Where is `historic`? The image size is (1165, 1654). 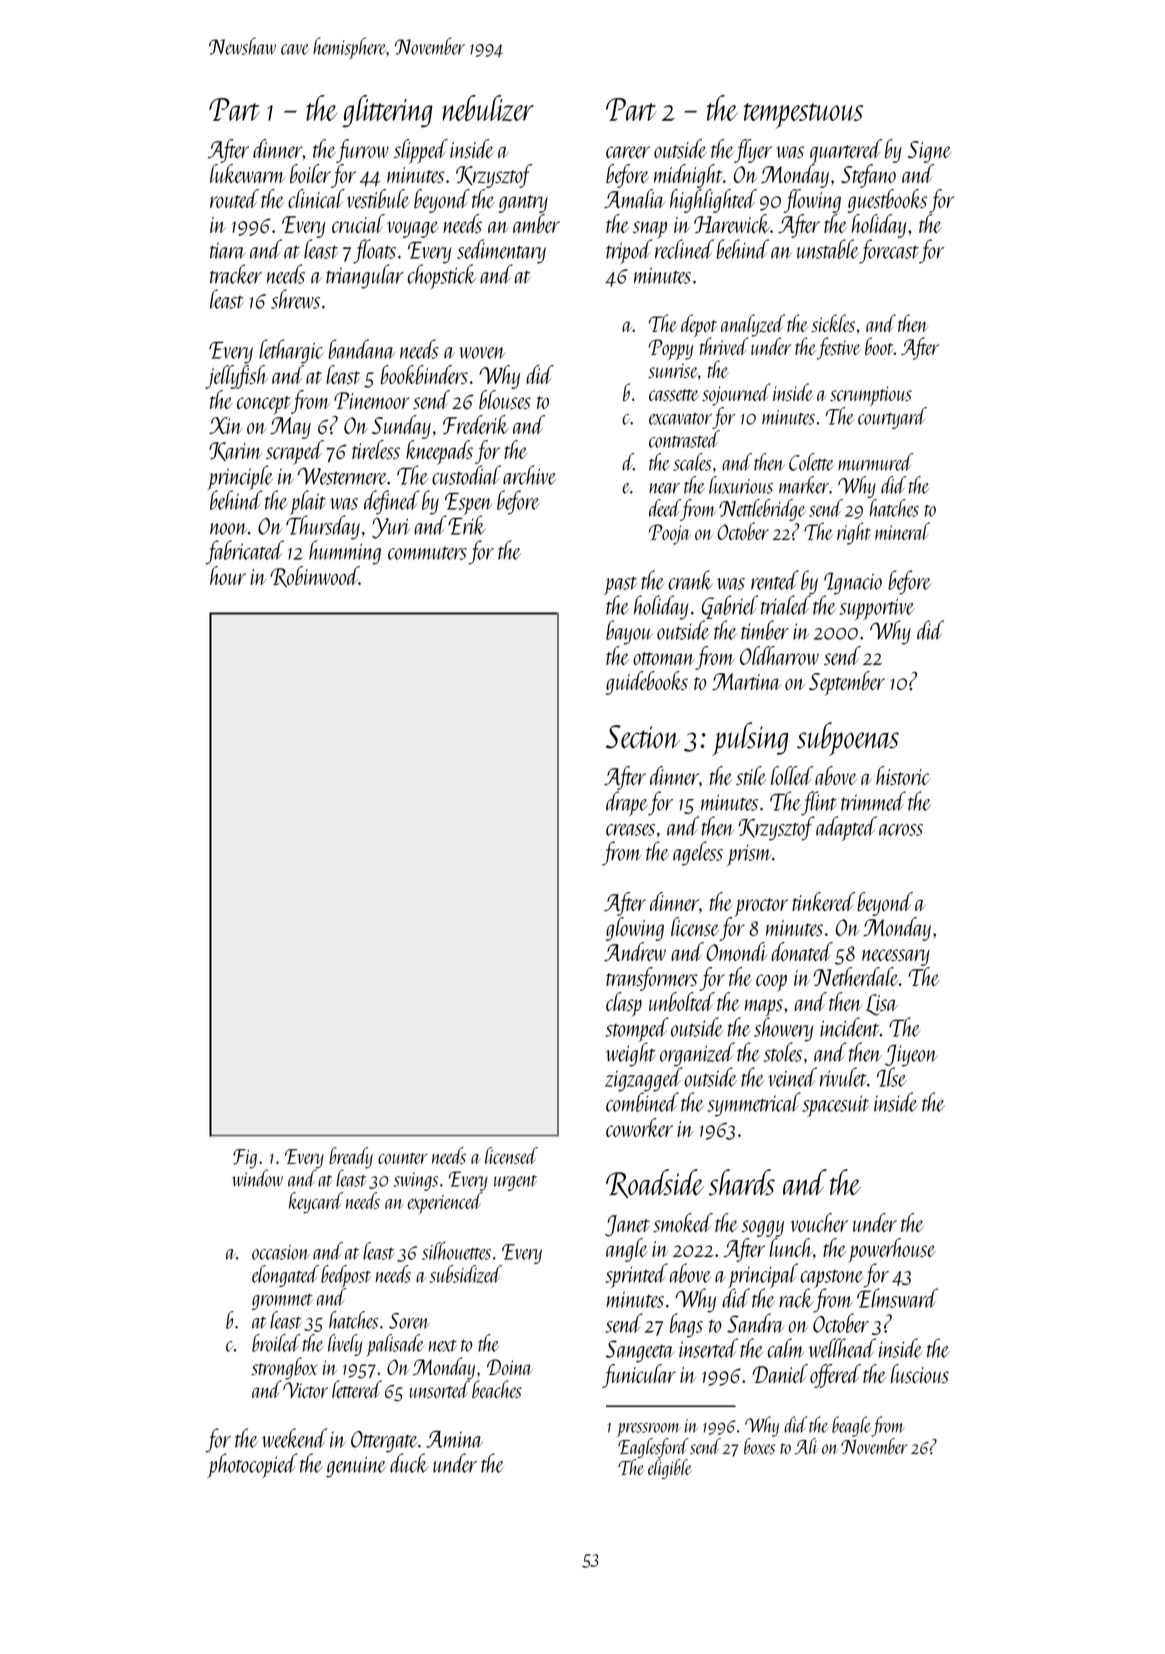
historic is located at coordinates (903, 775).
